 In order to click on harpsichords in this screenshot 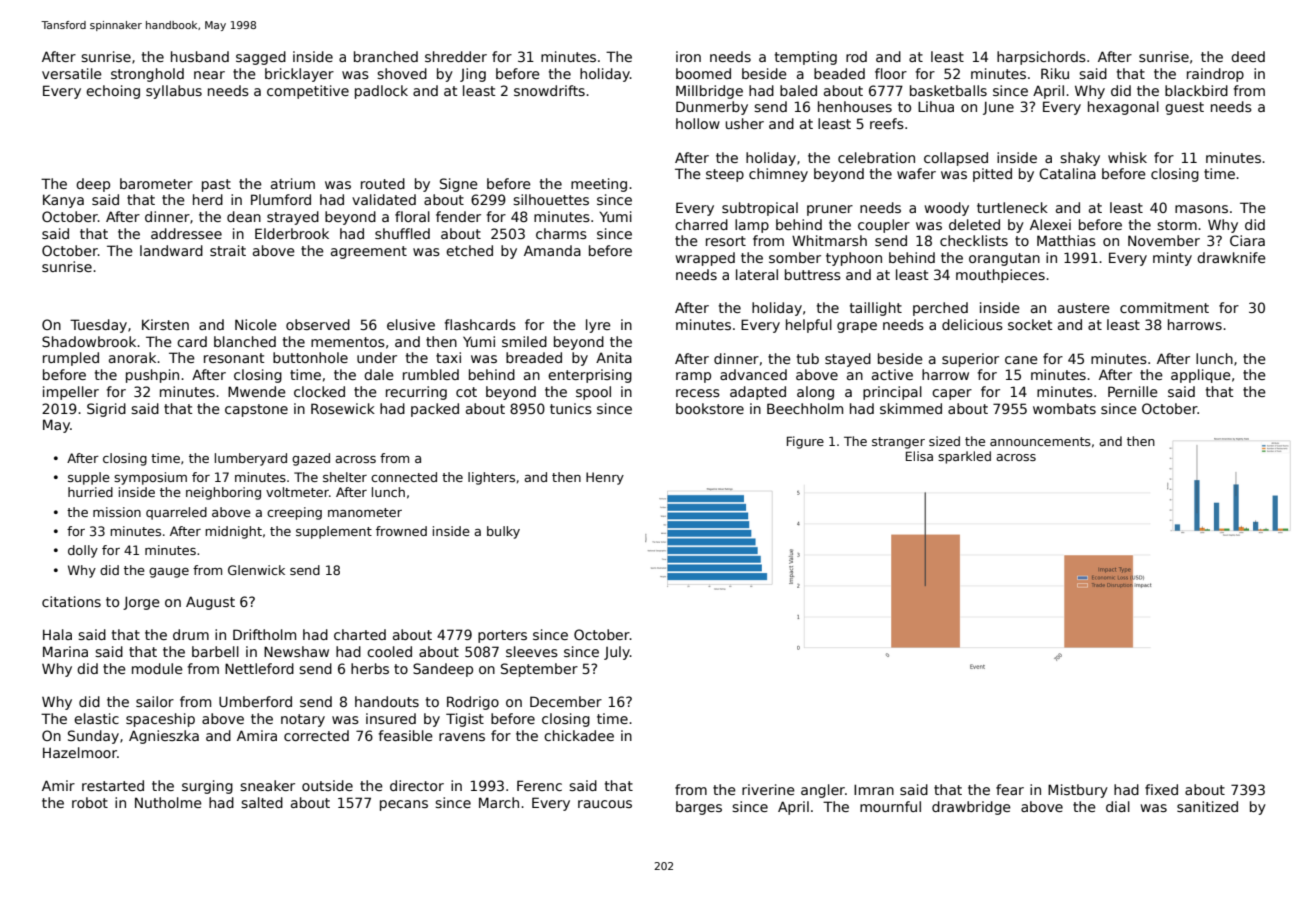, I will do `click(1041, 58)`.
